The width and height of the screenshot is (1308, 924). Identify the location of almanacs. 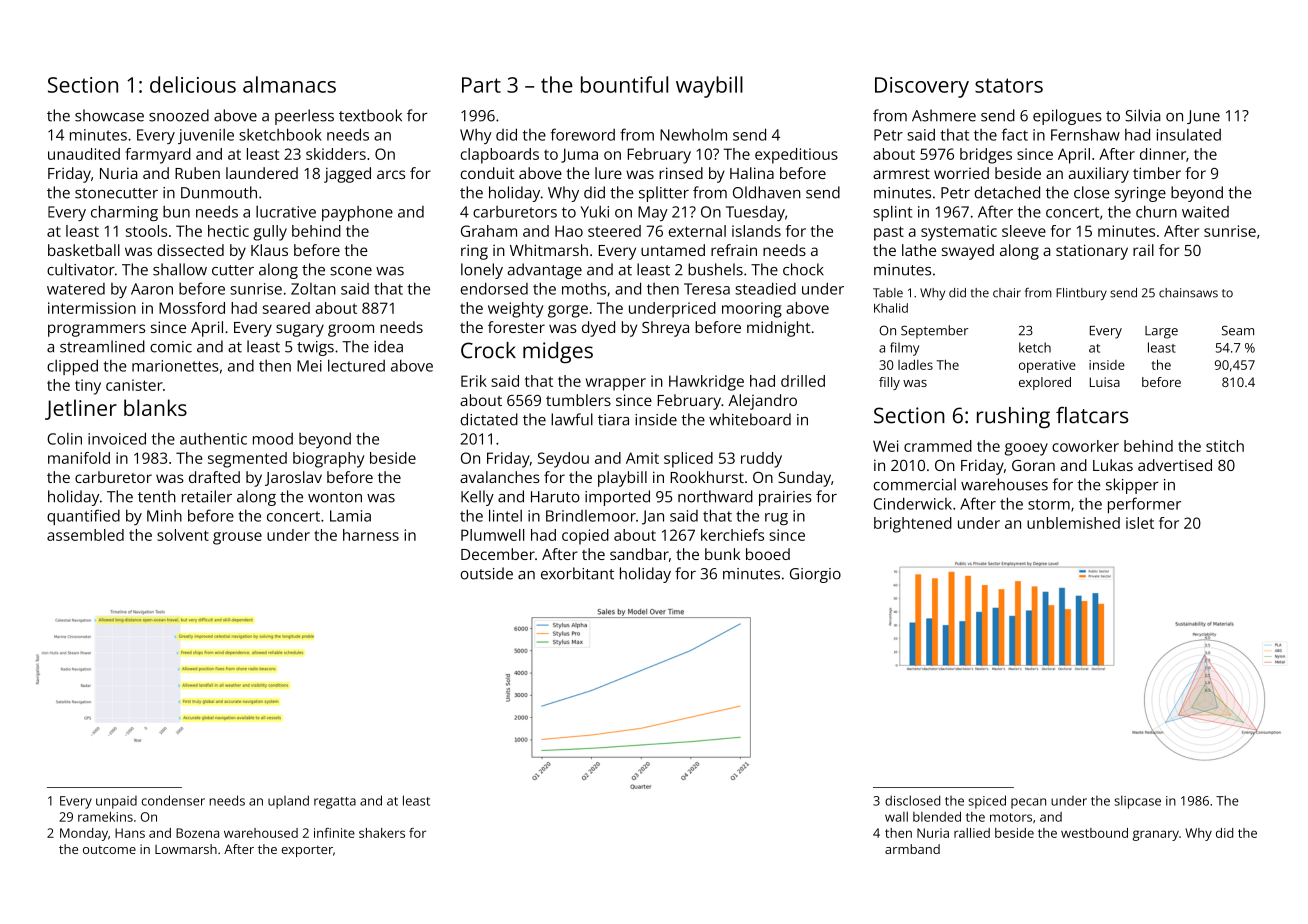
(289, 84).
